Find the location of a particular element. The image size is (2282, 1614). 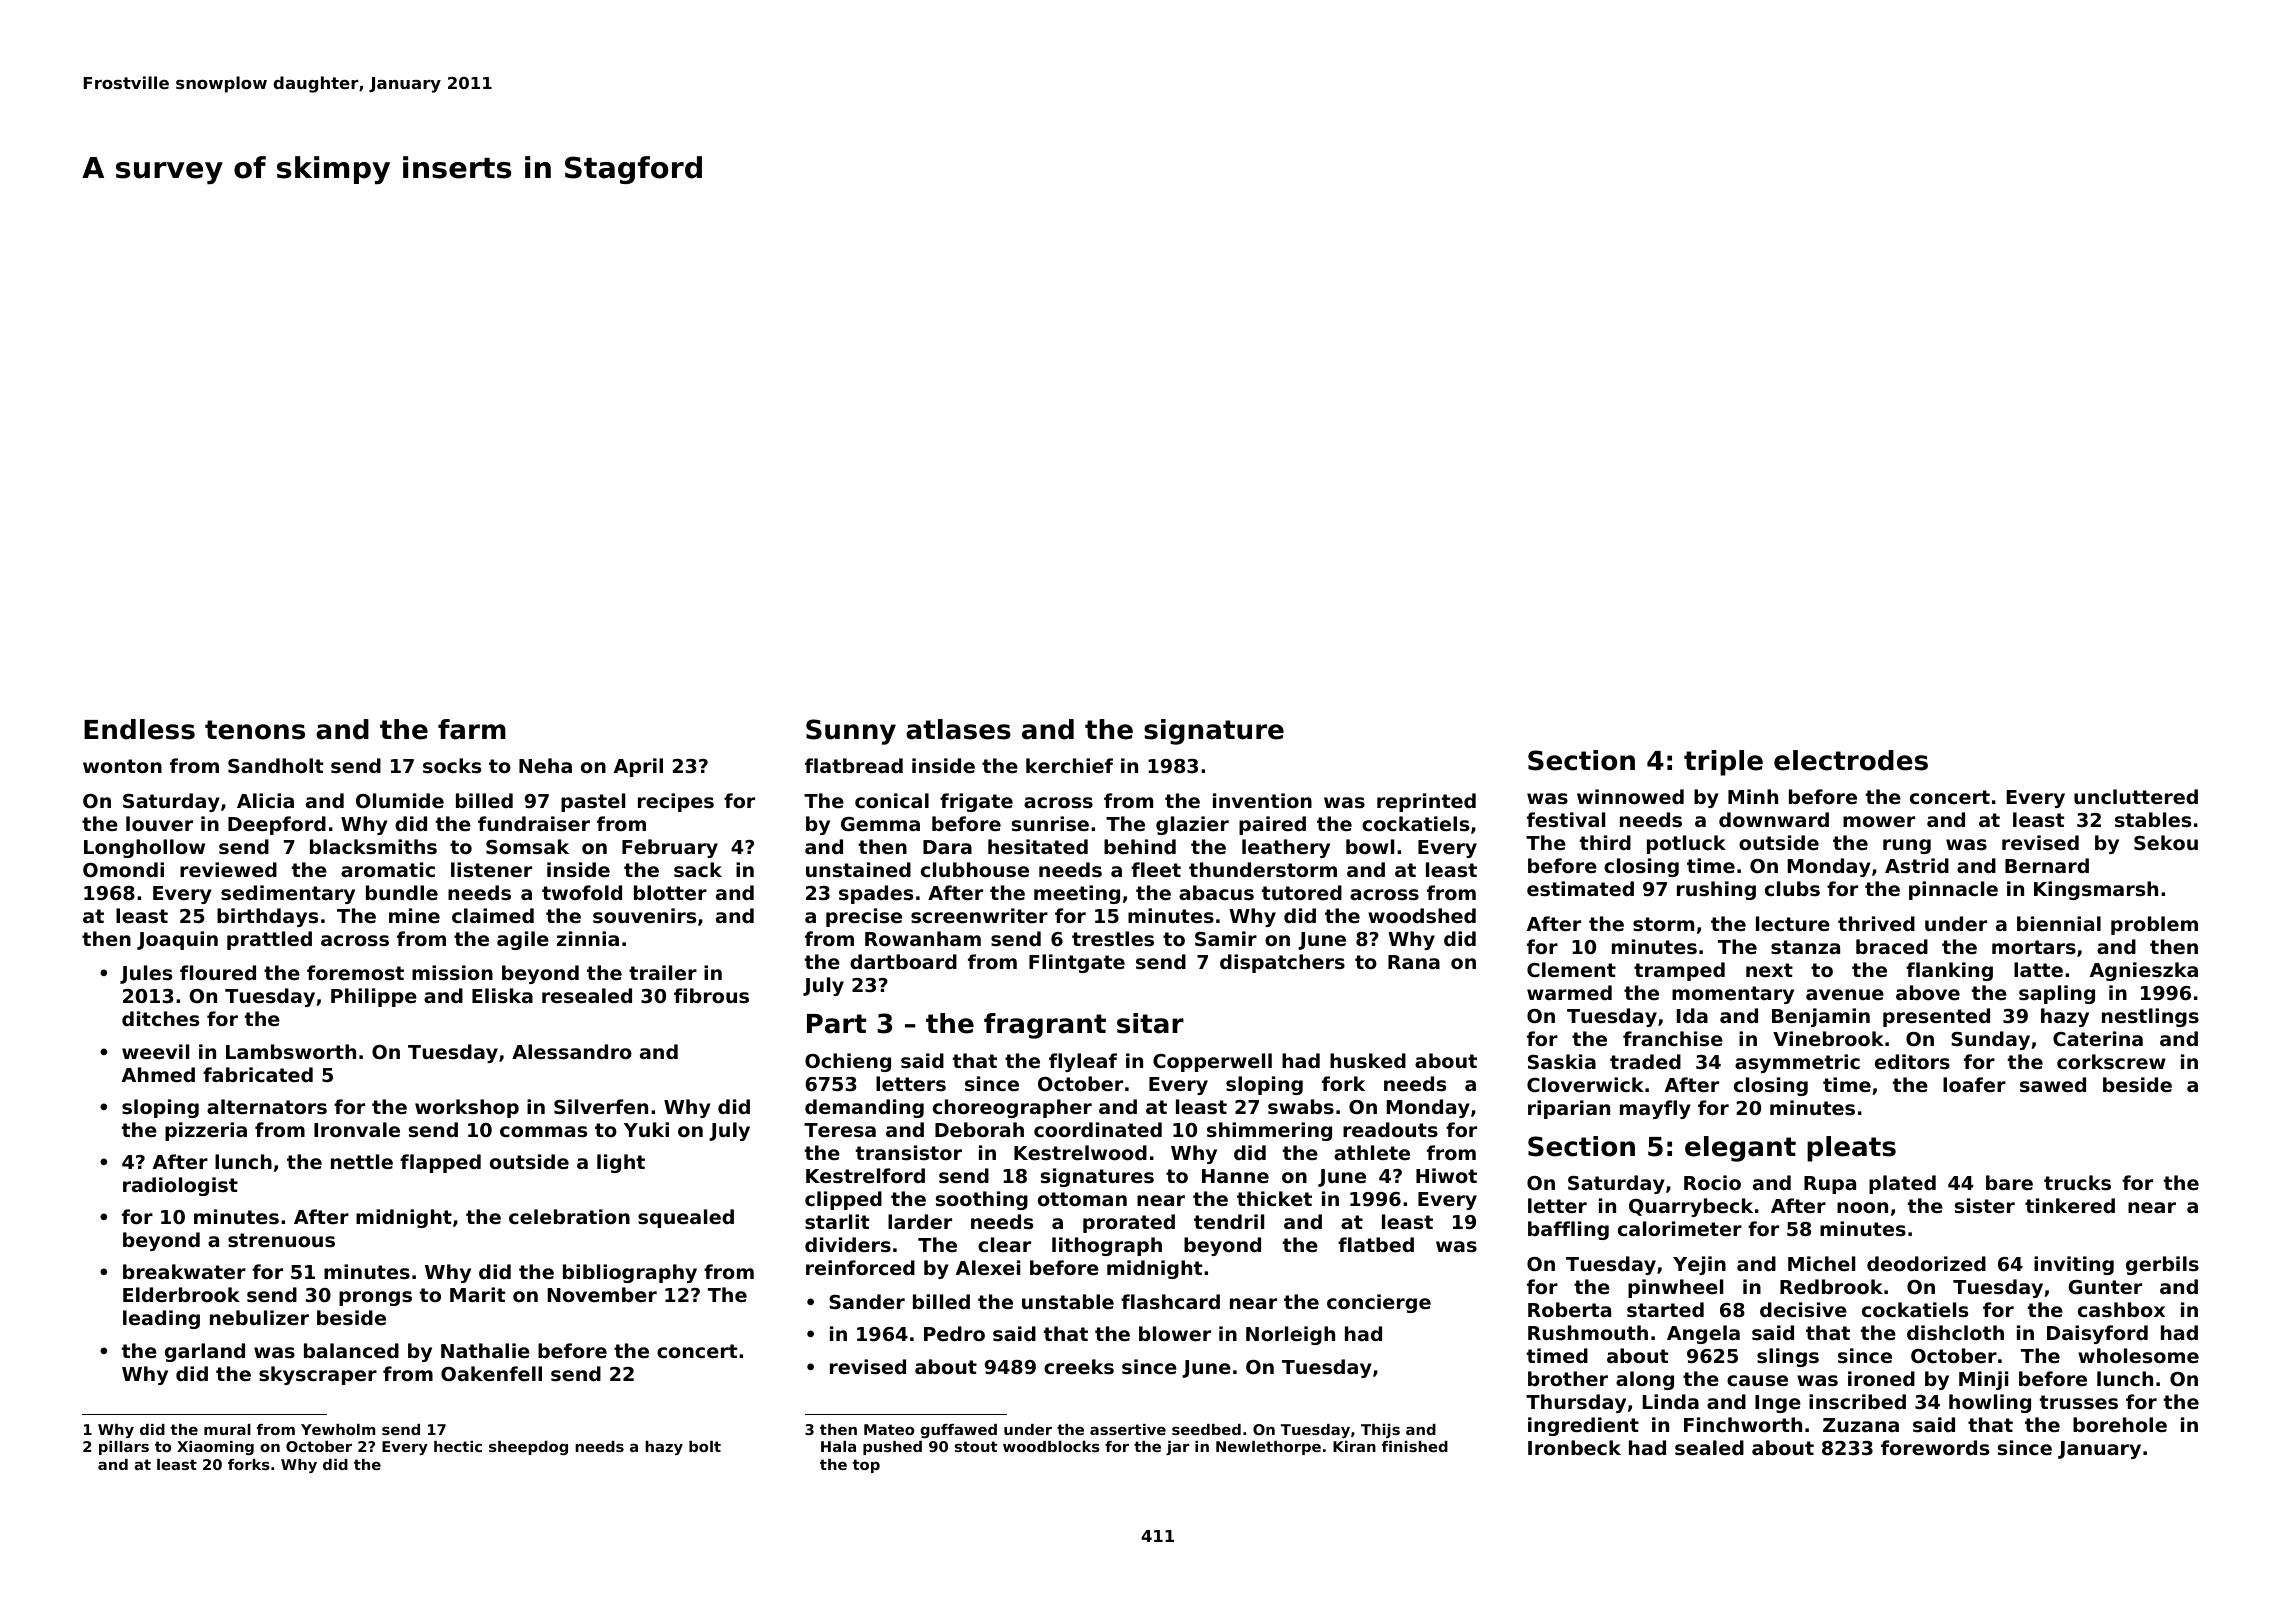

farm is located at coordinates (472, 729).
